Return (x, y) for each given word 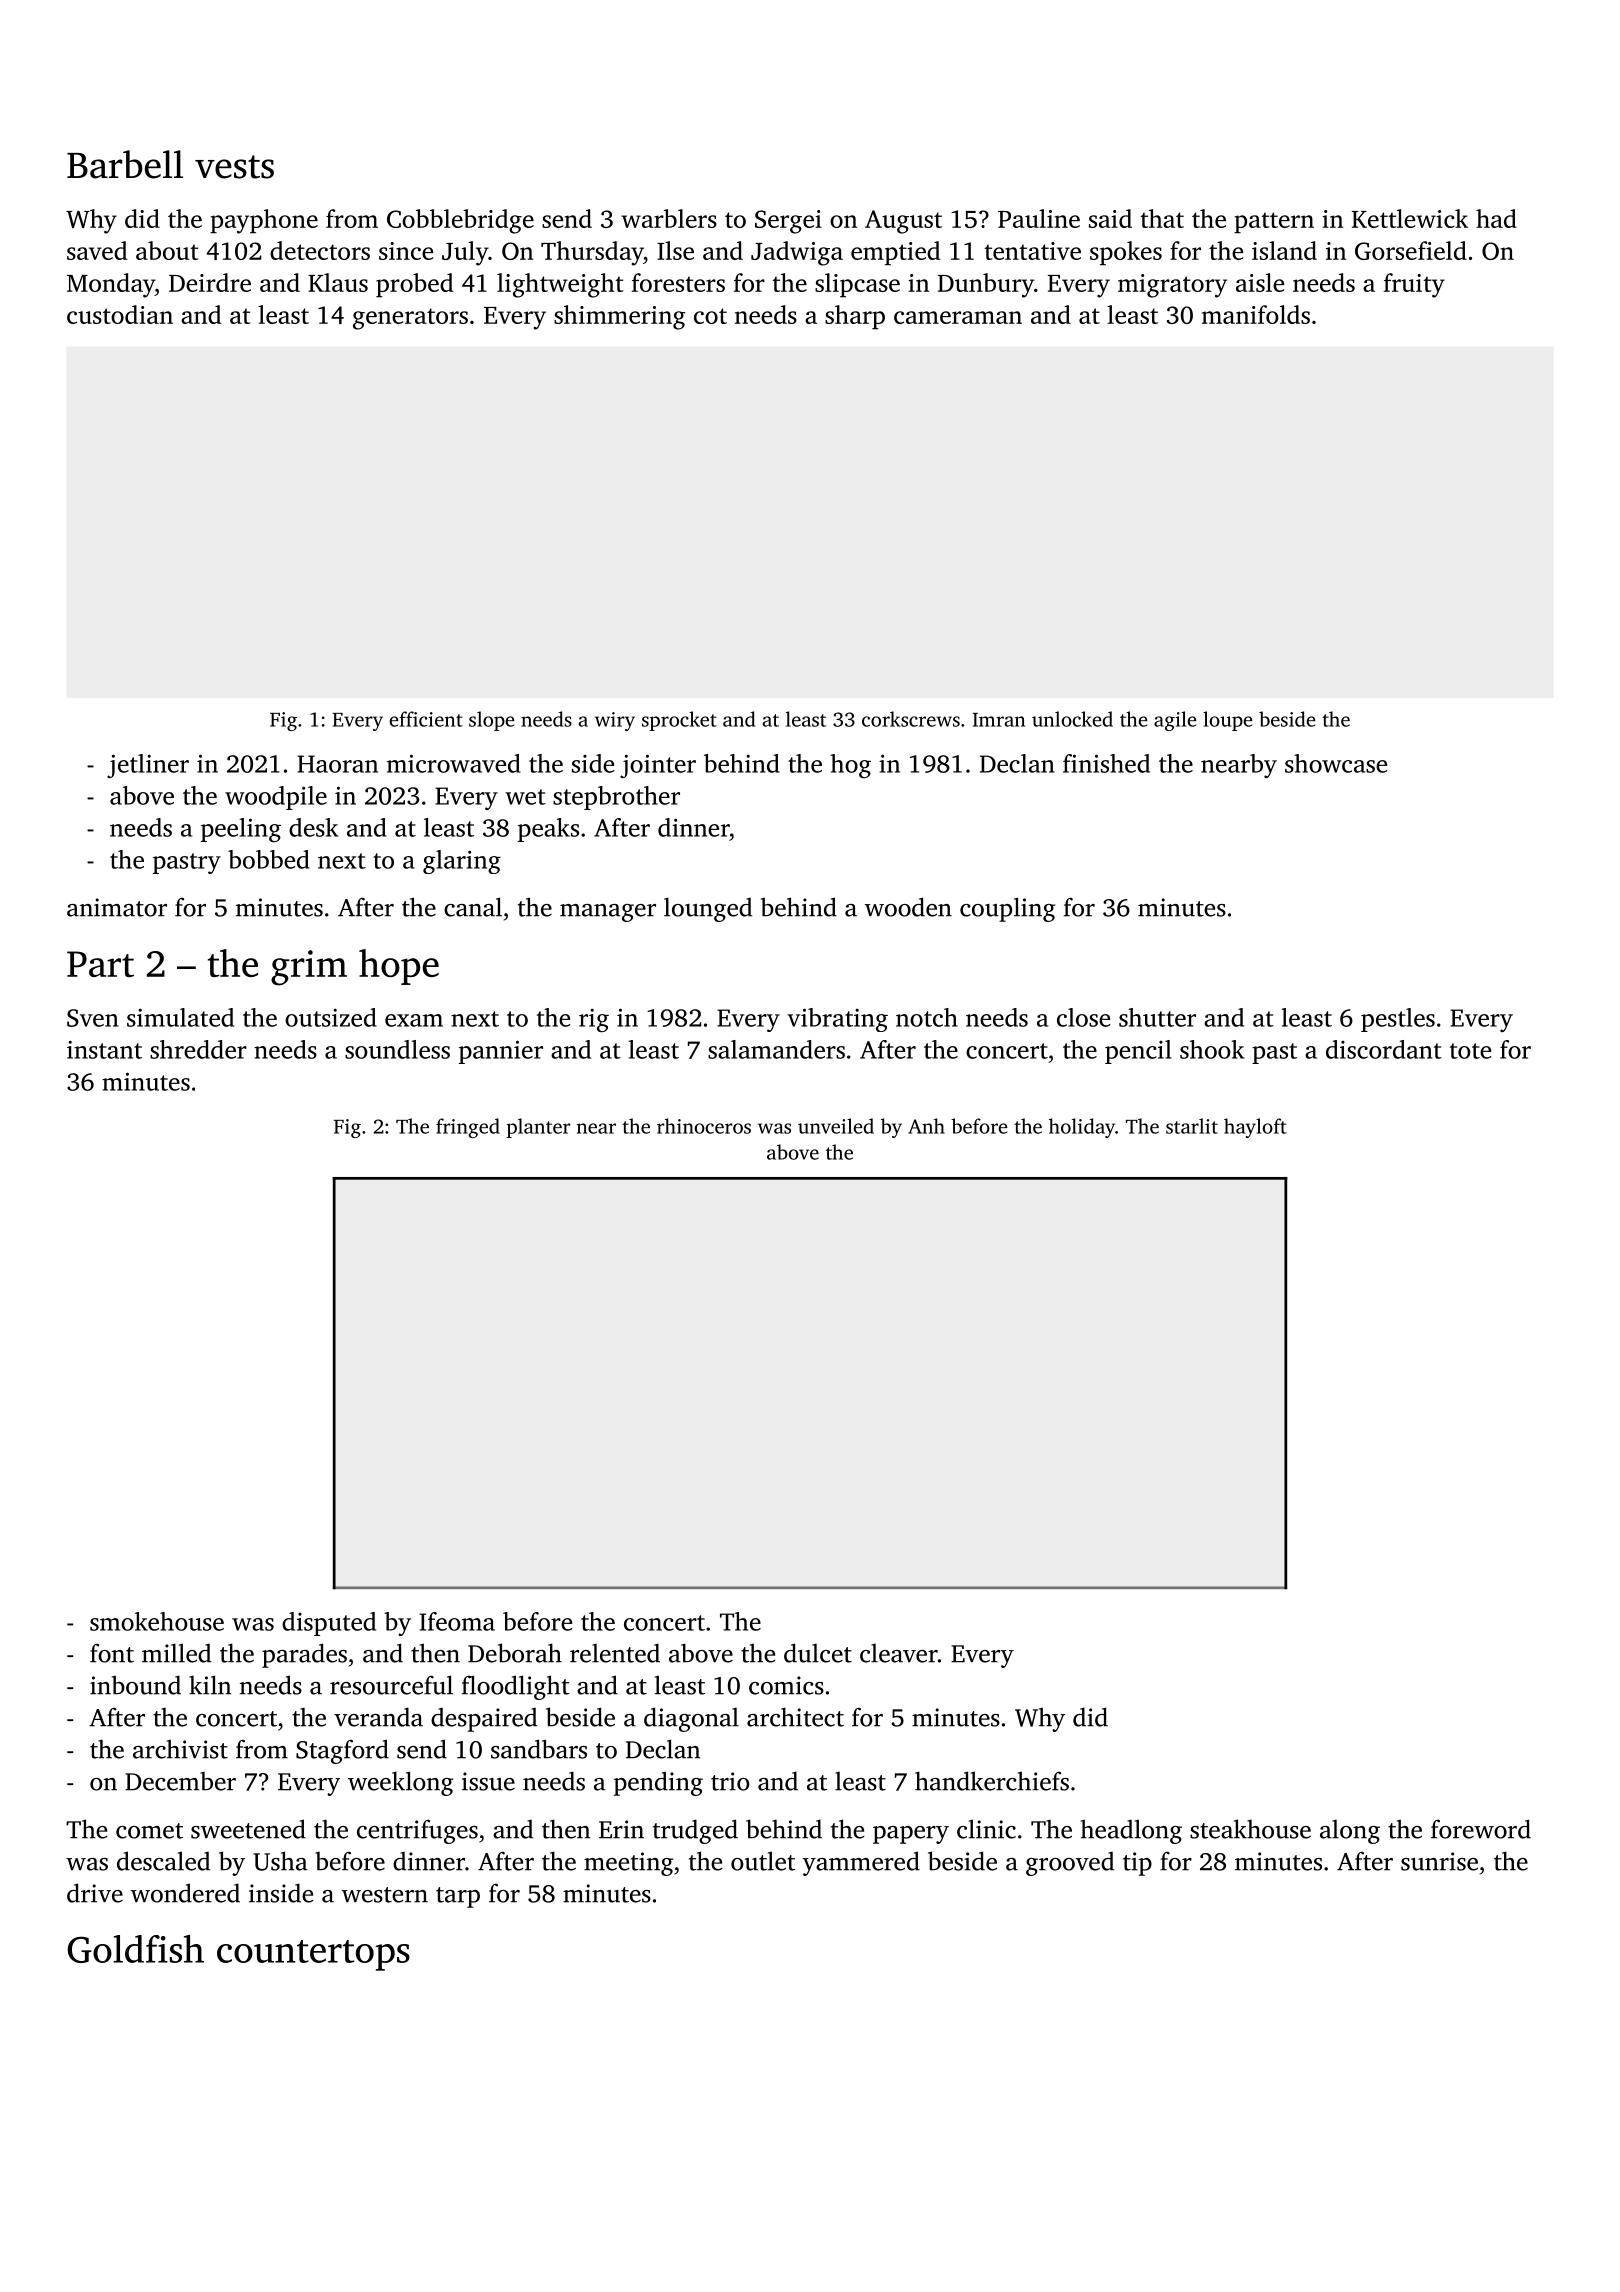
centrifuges (417, 1831)
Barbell (125, 164)
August (903, 222)
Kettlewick (1410, 218)
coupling (1007, 909)
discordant (1384, 1049)
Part (100, 964)
